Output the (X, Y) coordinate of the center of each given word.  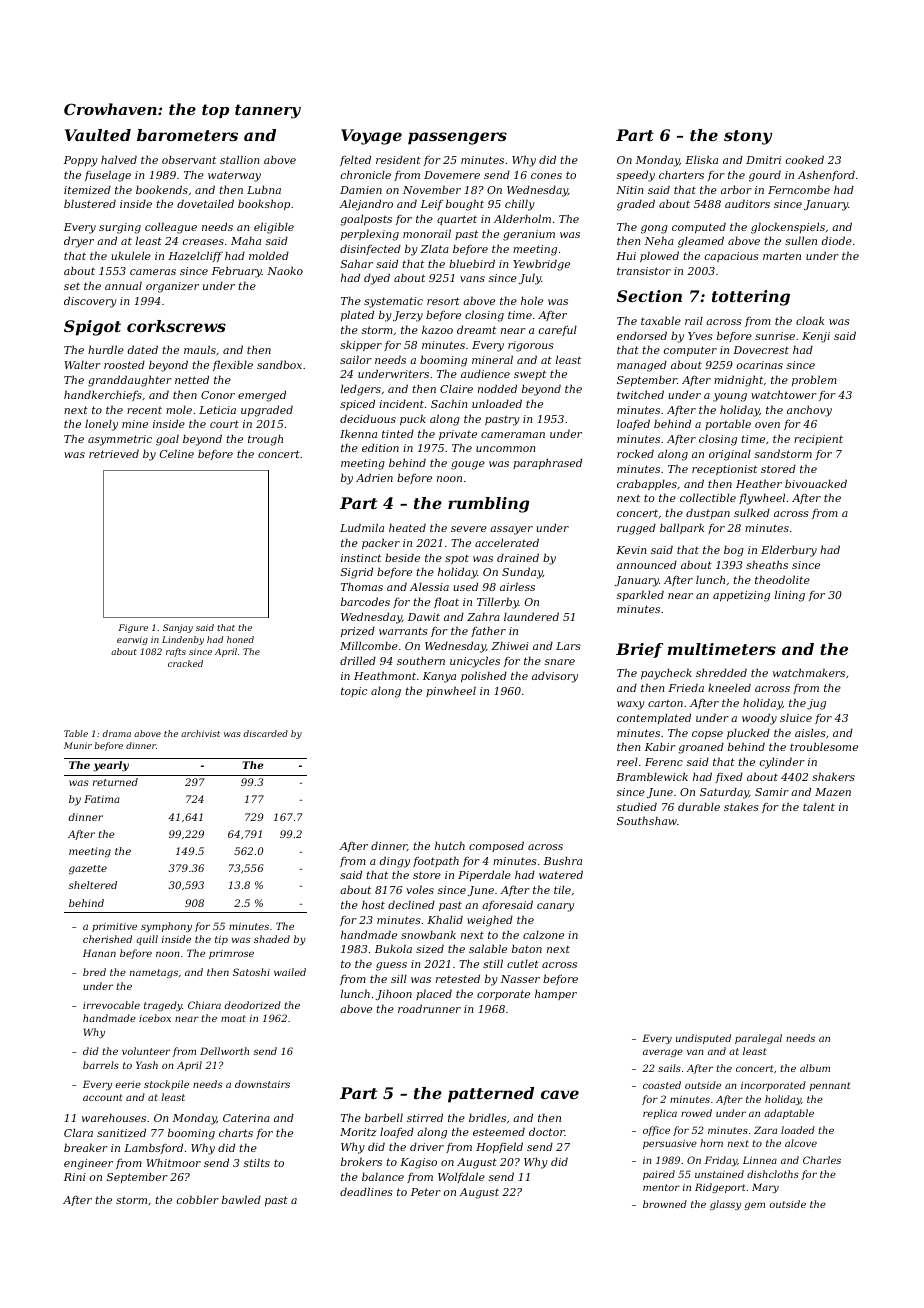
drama (116, 733)
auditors (747, 203)
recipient (818, 440)
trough (265, 440)
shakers (833, 776)
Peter (426, 1192)
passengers (457, 138)
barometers (187, 135)
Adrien (374, 477)
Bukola (393, 948)
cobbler (198, 1199)
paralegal (758, 1039)
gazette (88, 870)
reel (627, 761)
